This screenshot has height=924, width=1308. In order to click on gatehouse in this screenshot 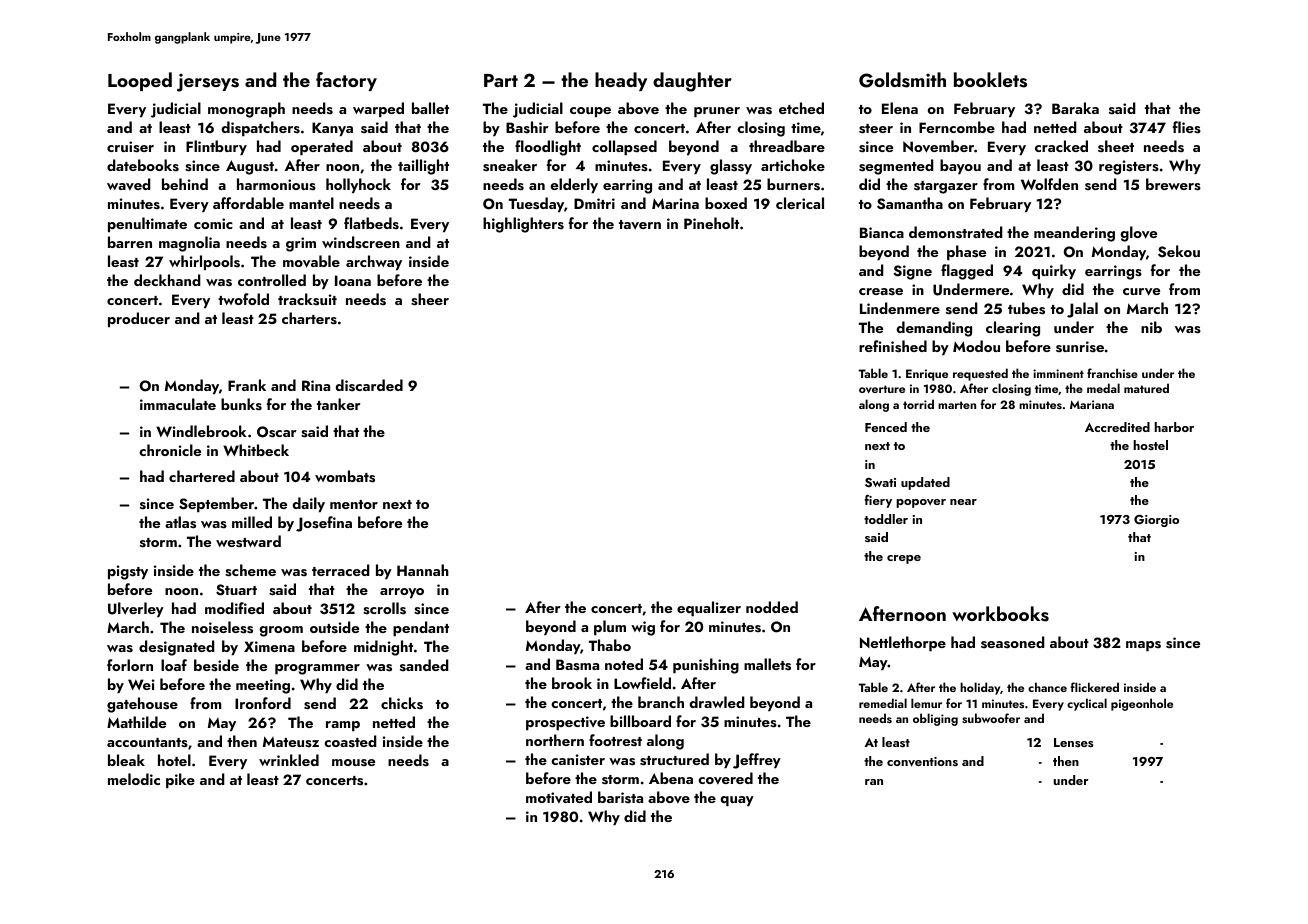, I will do `click(142, 705)`.
